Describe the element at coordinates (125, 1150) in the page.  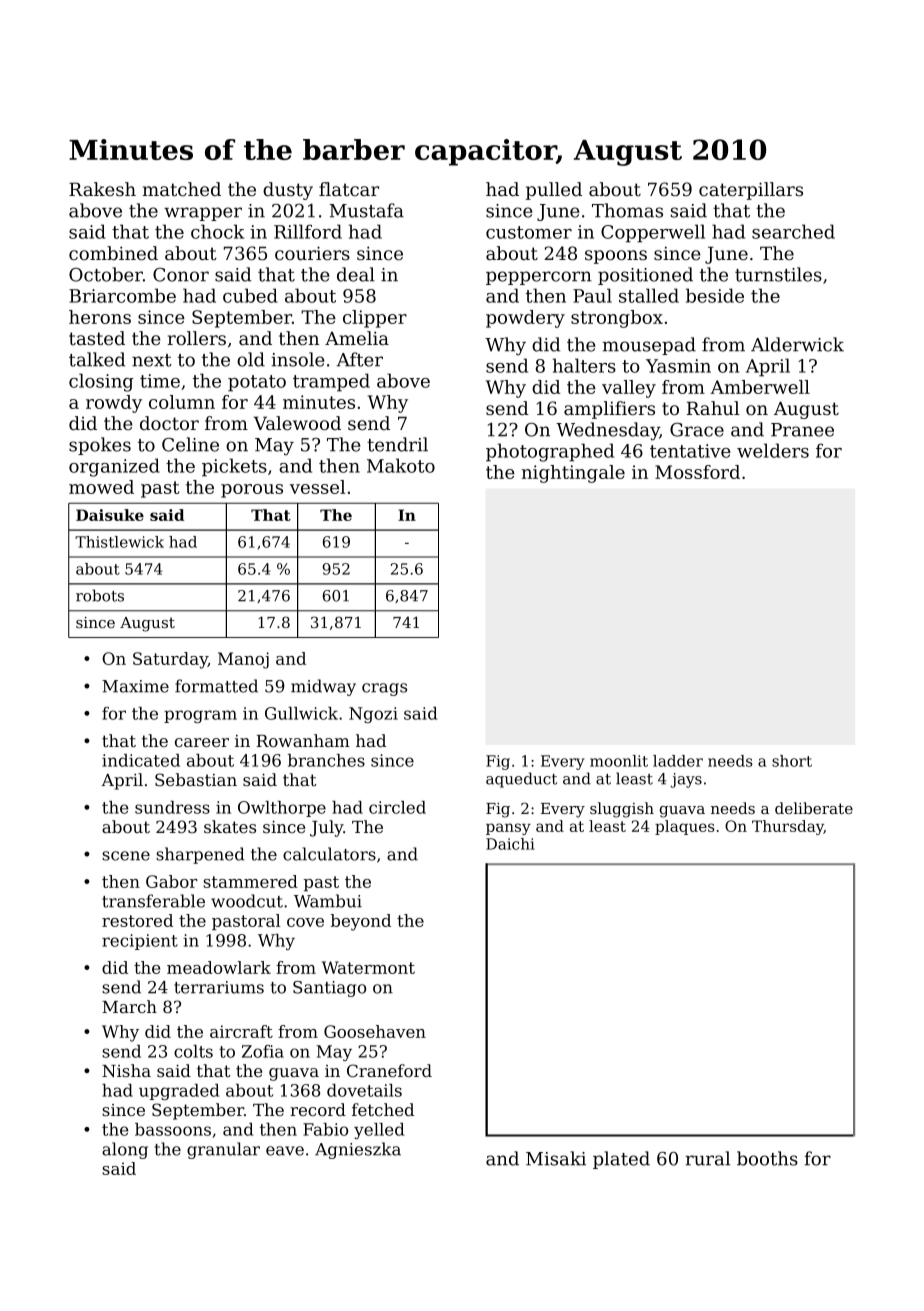
I see `along` at that location.
